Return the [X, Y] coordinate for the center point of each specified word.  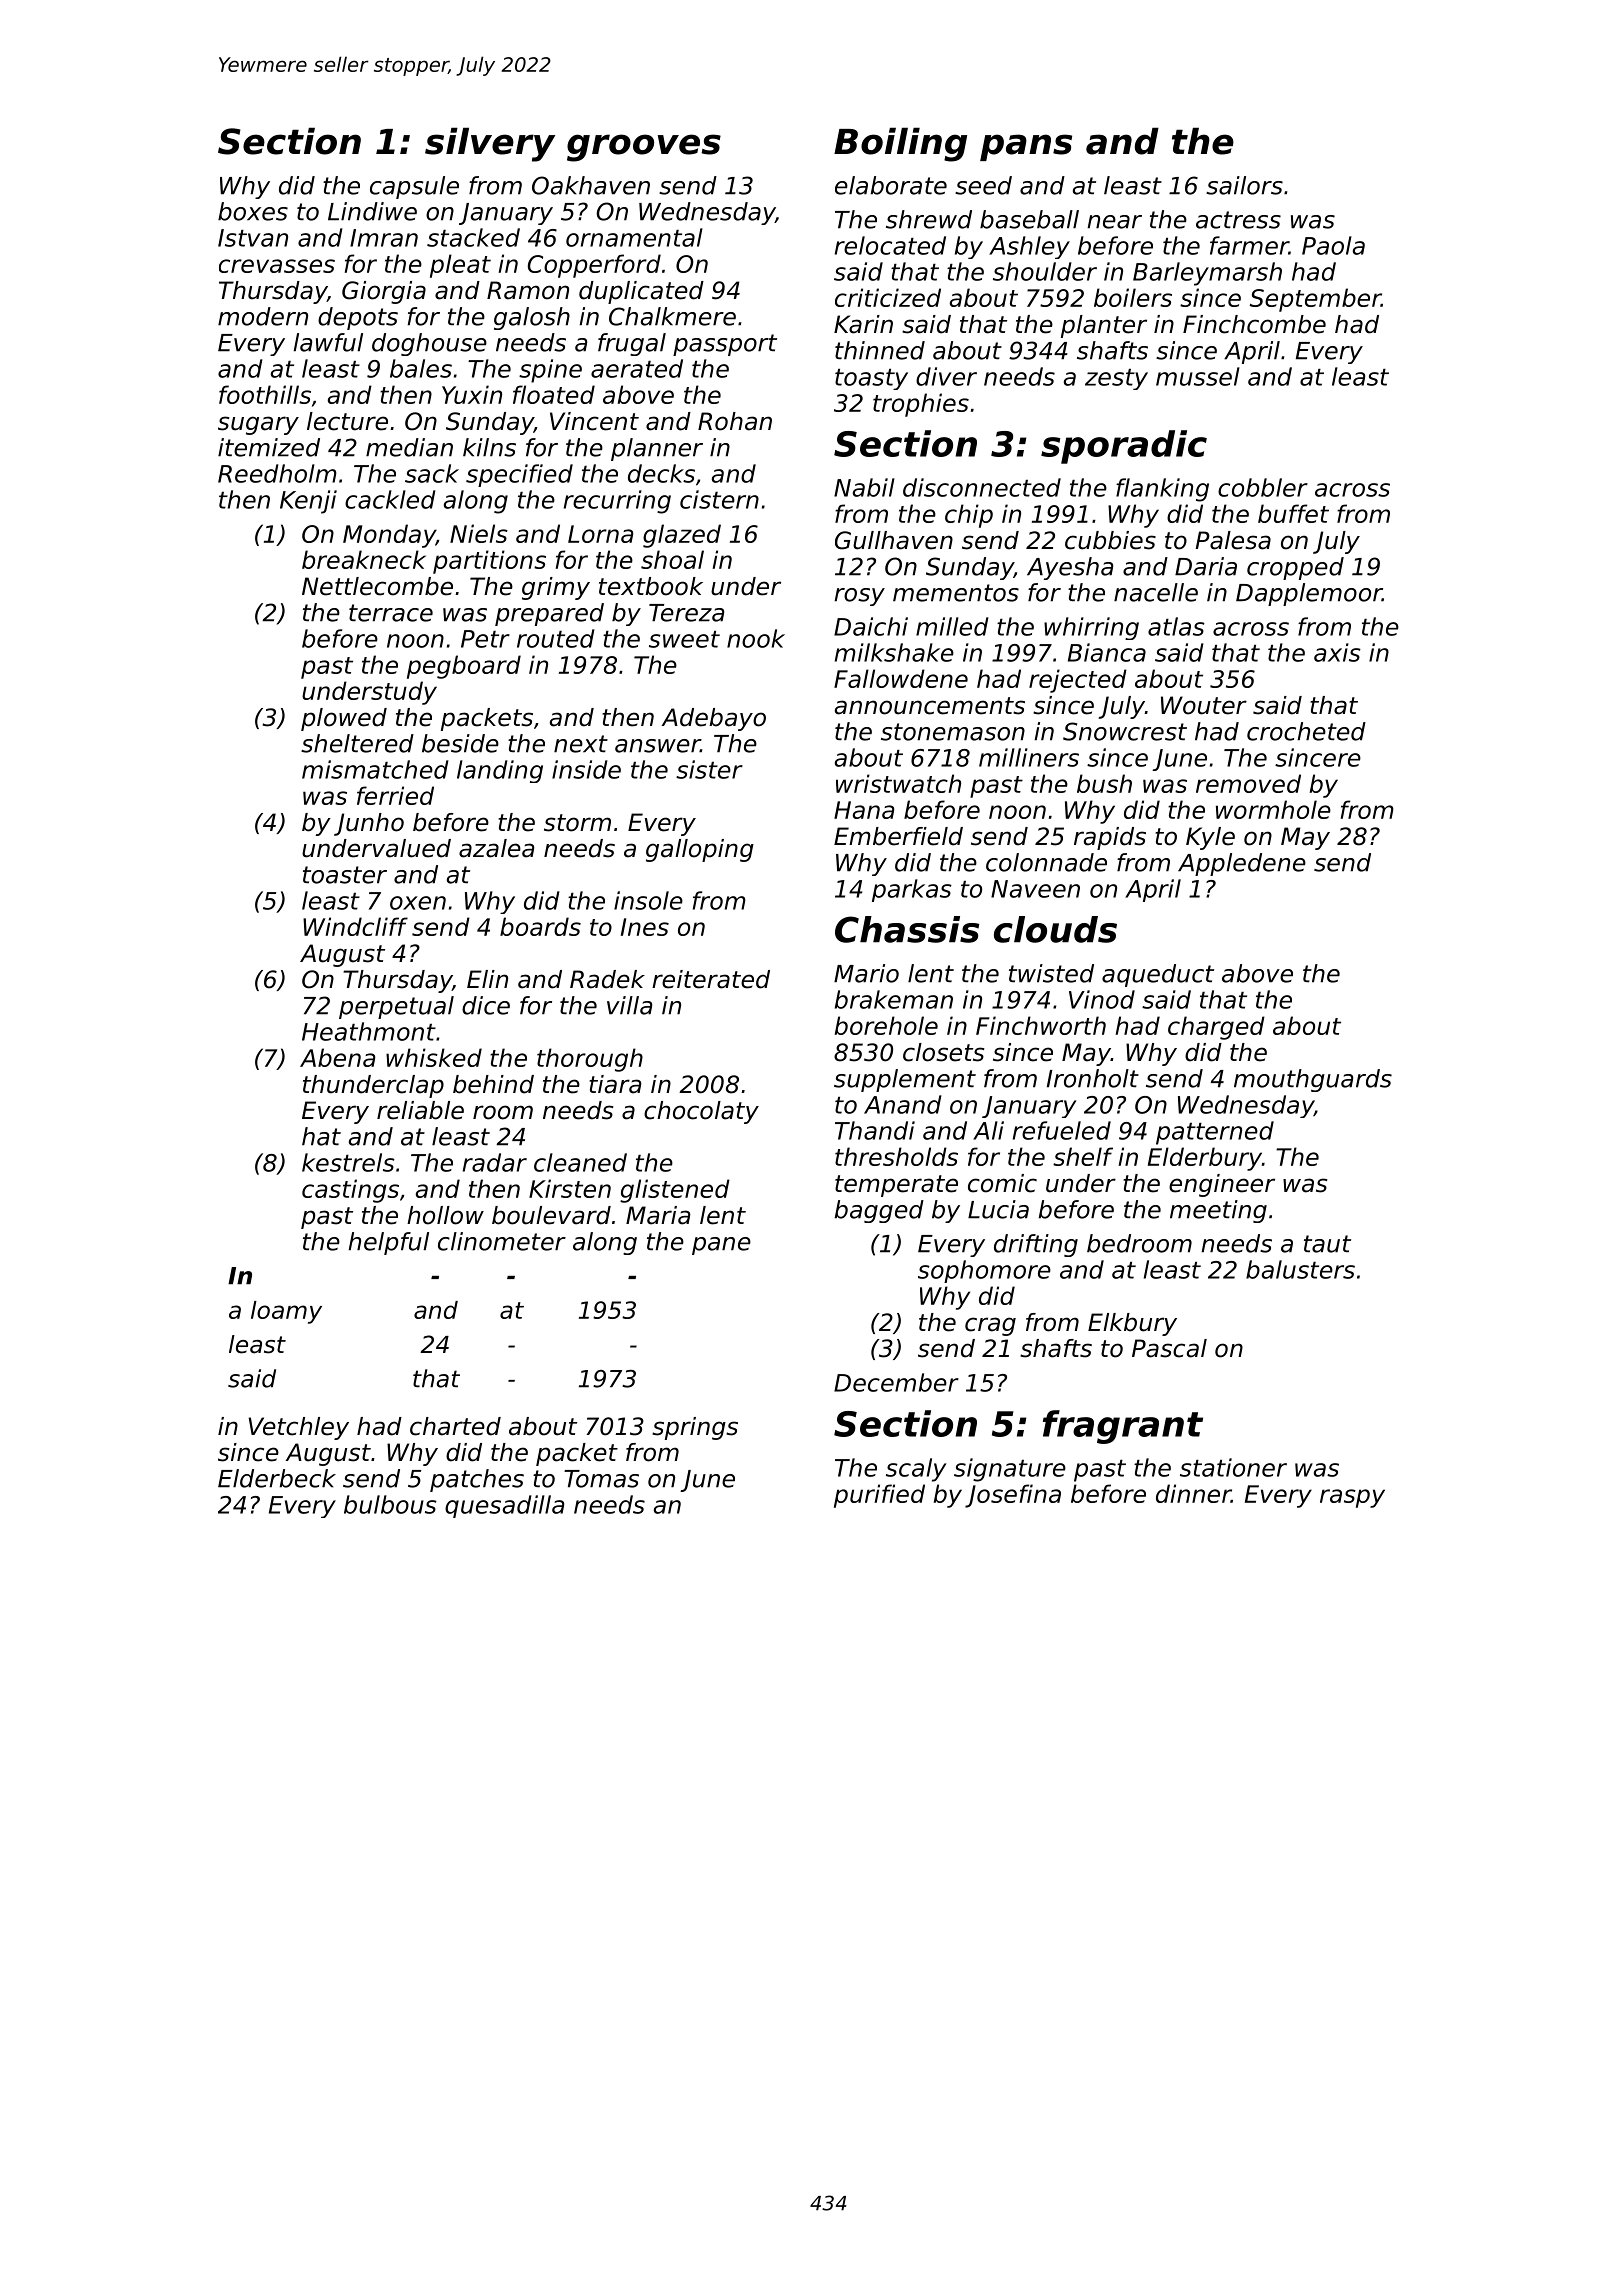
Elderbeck [277, 1478]
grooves [644, 148]
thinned [880, 350]
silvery [490, 144]
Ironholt [1093, 1078]
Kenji [308, 502]
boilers [1133, 297]
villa [629, 1005]
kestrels [348, 1162]
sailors [1244, 185]
